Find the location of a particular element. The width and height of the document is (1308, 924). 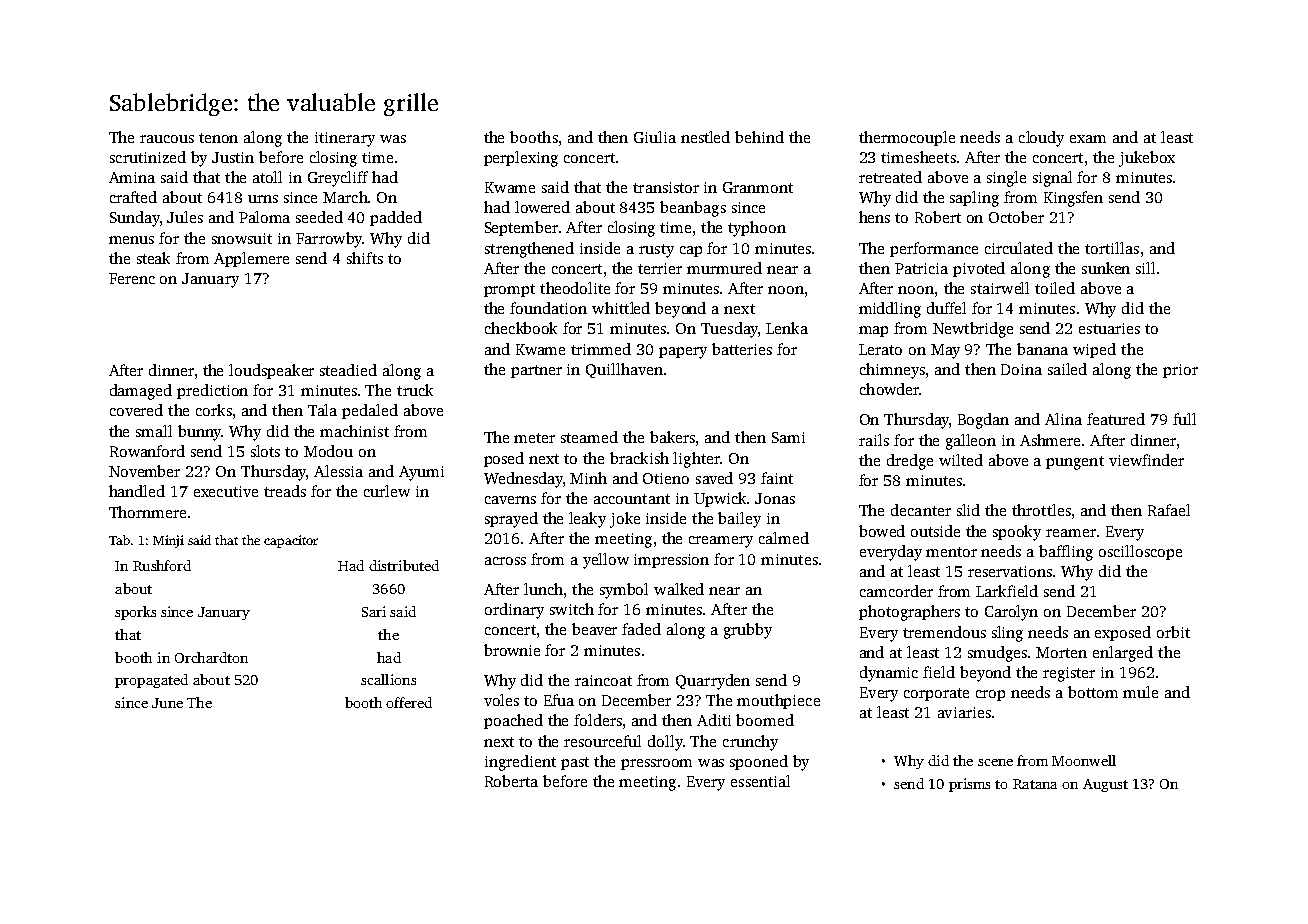

essential is located at coordinates (760, 781).
